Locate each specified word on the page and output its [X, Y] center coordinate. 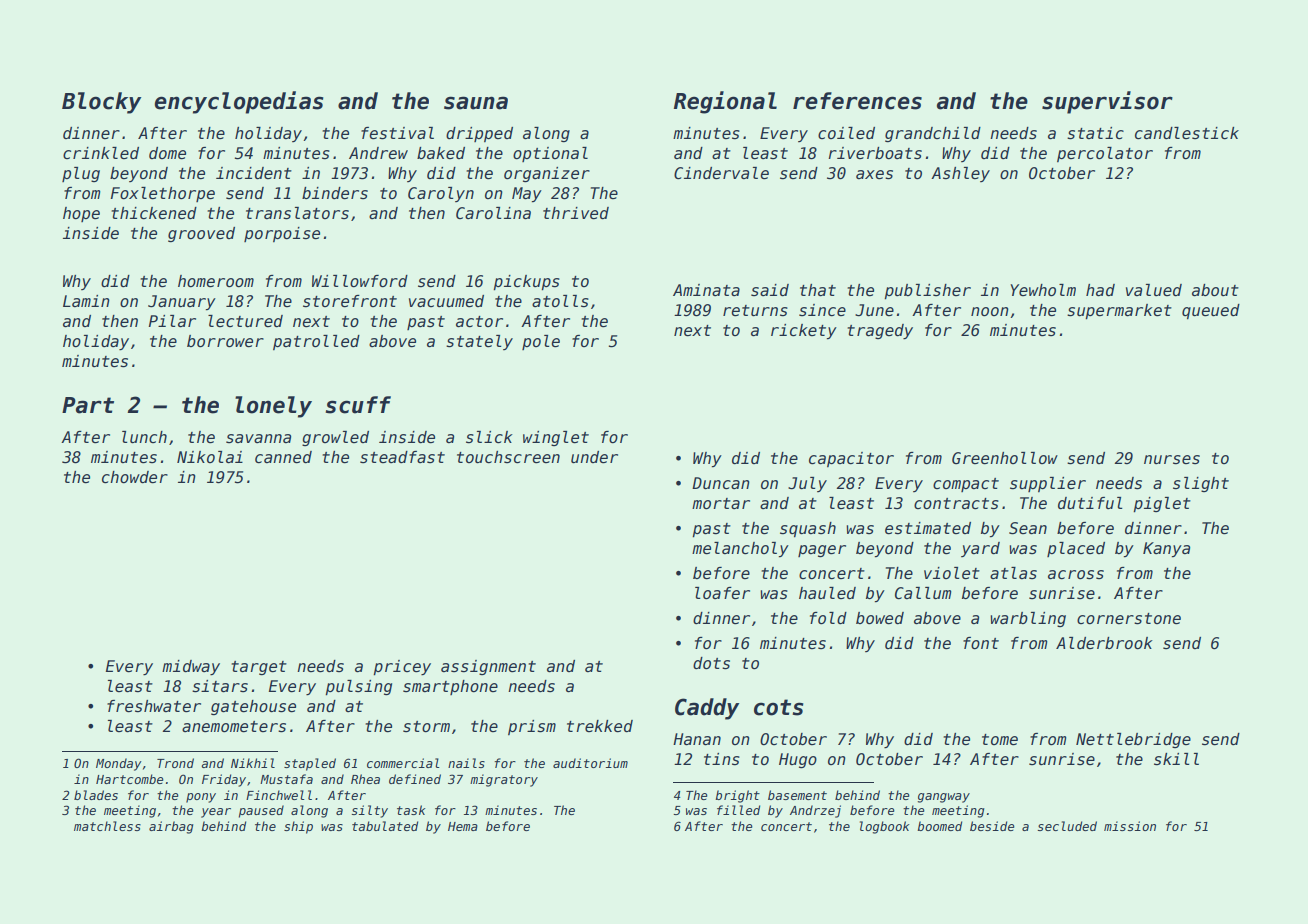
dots [711, 663]
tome [1000, 739]
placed [1076, 549]
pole [541, 342]
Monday [119, 764]
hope [81, 214]
